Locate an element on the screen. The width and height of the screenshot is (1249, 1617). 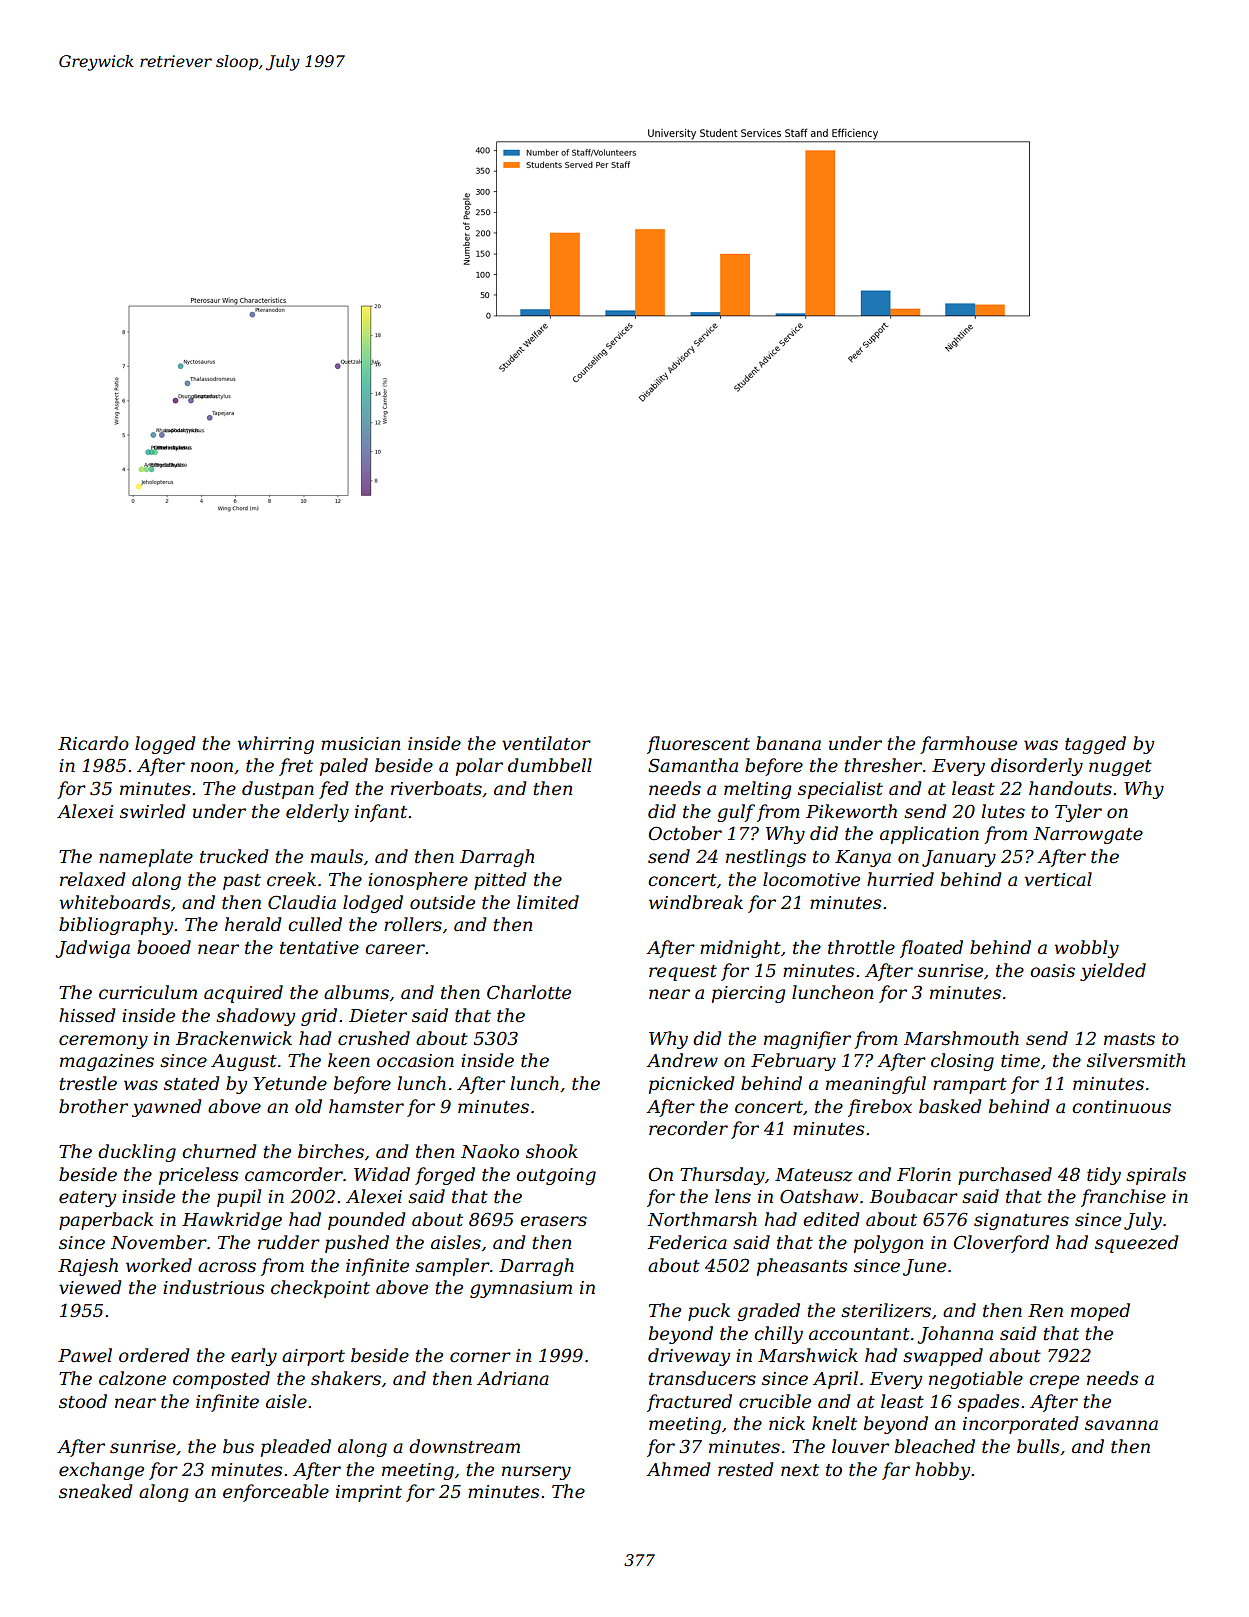
acquired is located at coordinates (243, 994).
